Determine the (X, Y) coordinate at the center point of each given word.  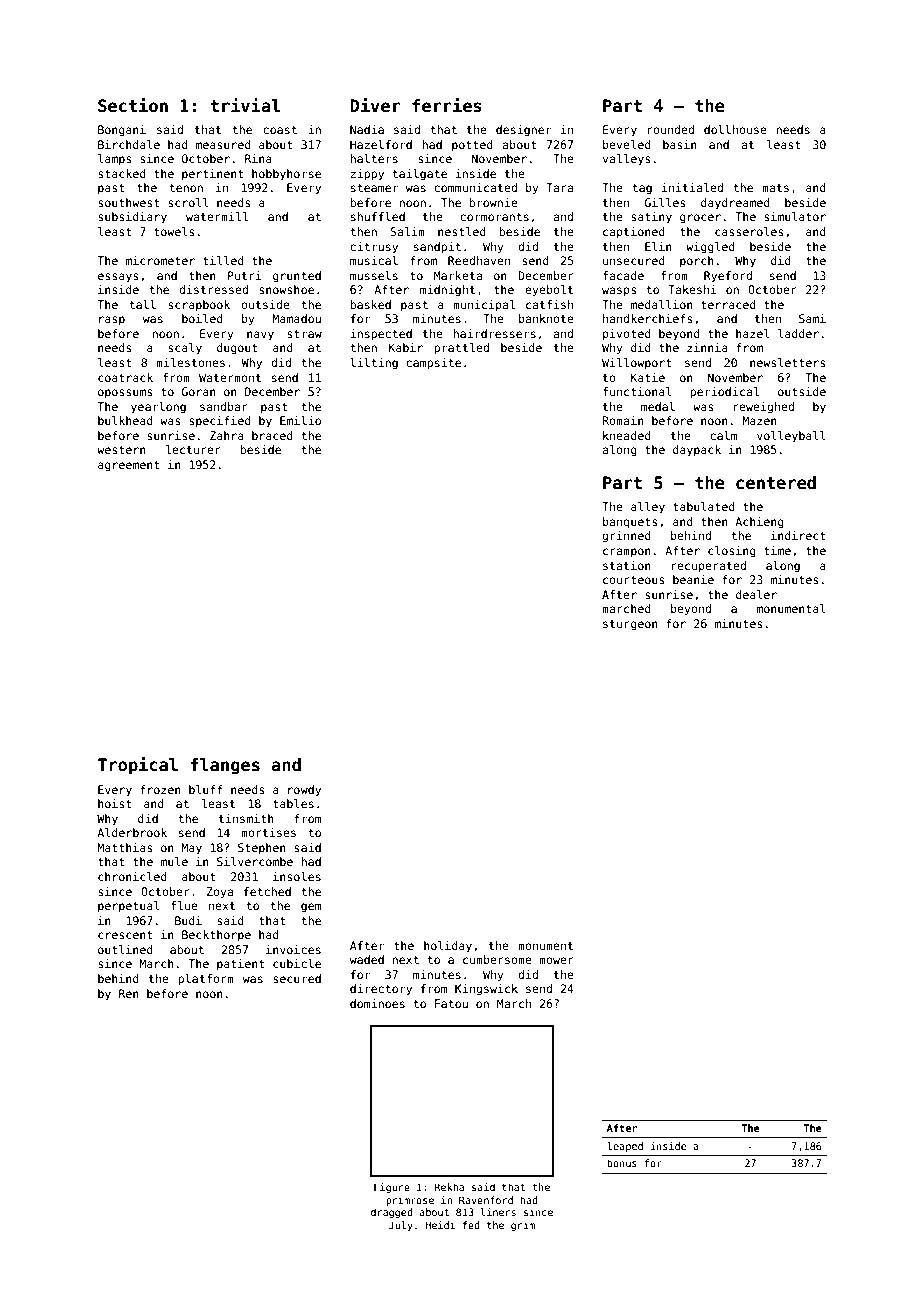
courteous (633, 580)
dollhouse (735, 129)
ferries (447, 105)
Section (133, 105)
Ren (129, 993)
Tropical (138, 766)
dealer (756, 594)
